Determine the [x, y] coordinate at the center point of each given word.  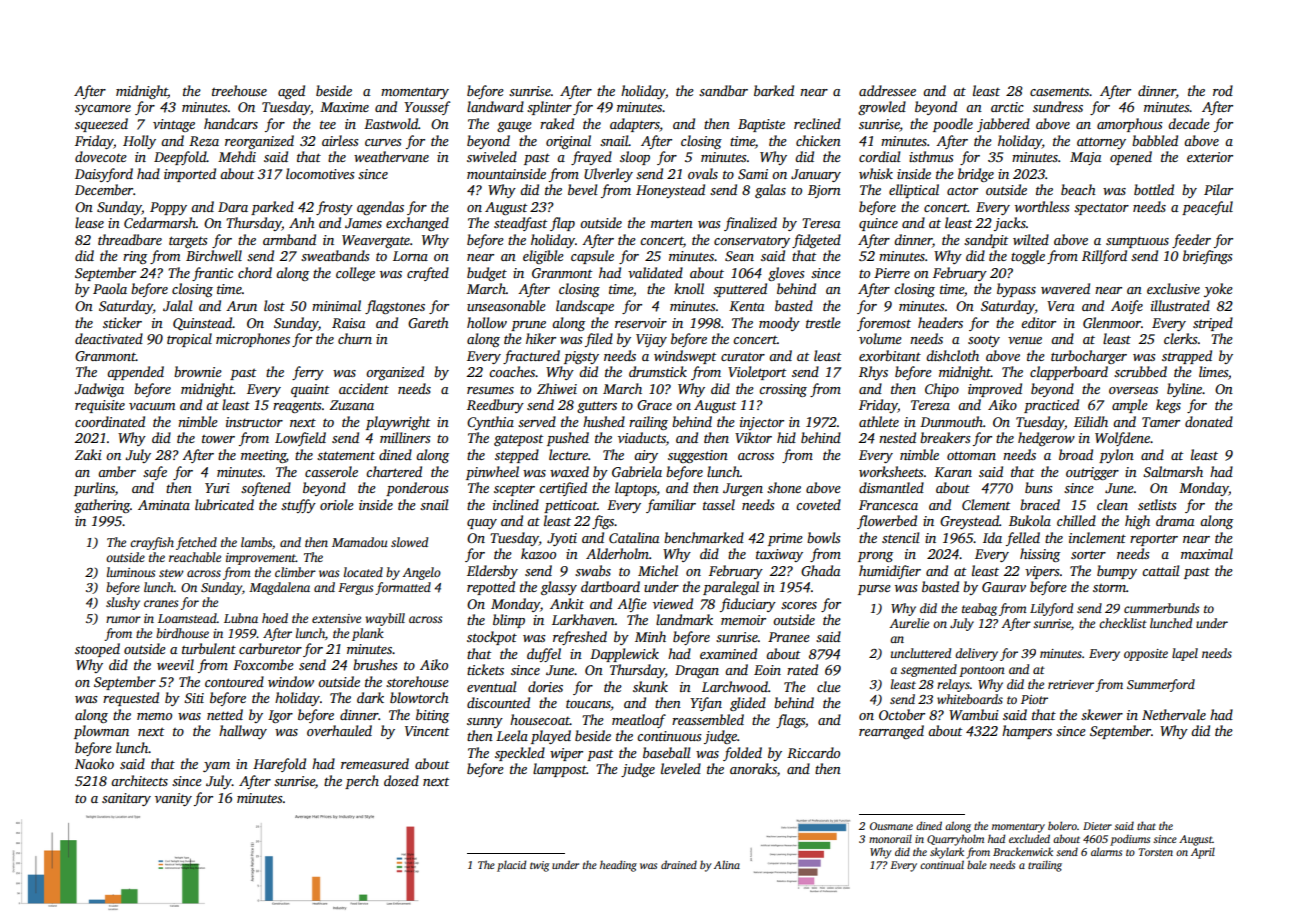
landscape [585, 307]
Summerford [1161, 685]
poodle [953, 125]
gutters [597, 407]
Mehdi [237, 156]
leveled [681, 768]
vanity [173, 799]
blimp [509, 621]
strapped [1187, 357]
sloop [635, 158]
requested [131, 699]
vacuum [152, 406]
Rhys [873, 373]
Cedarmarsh [160, 222]
